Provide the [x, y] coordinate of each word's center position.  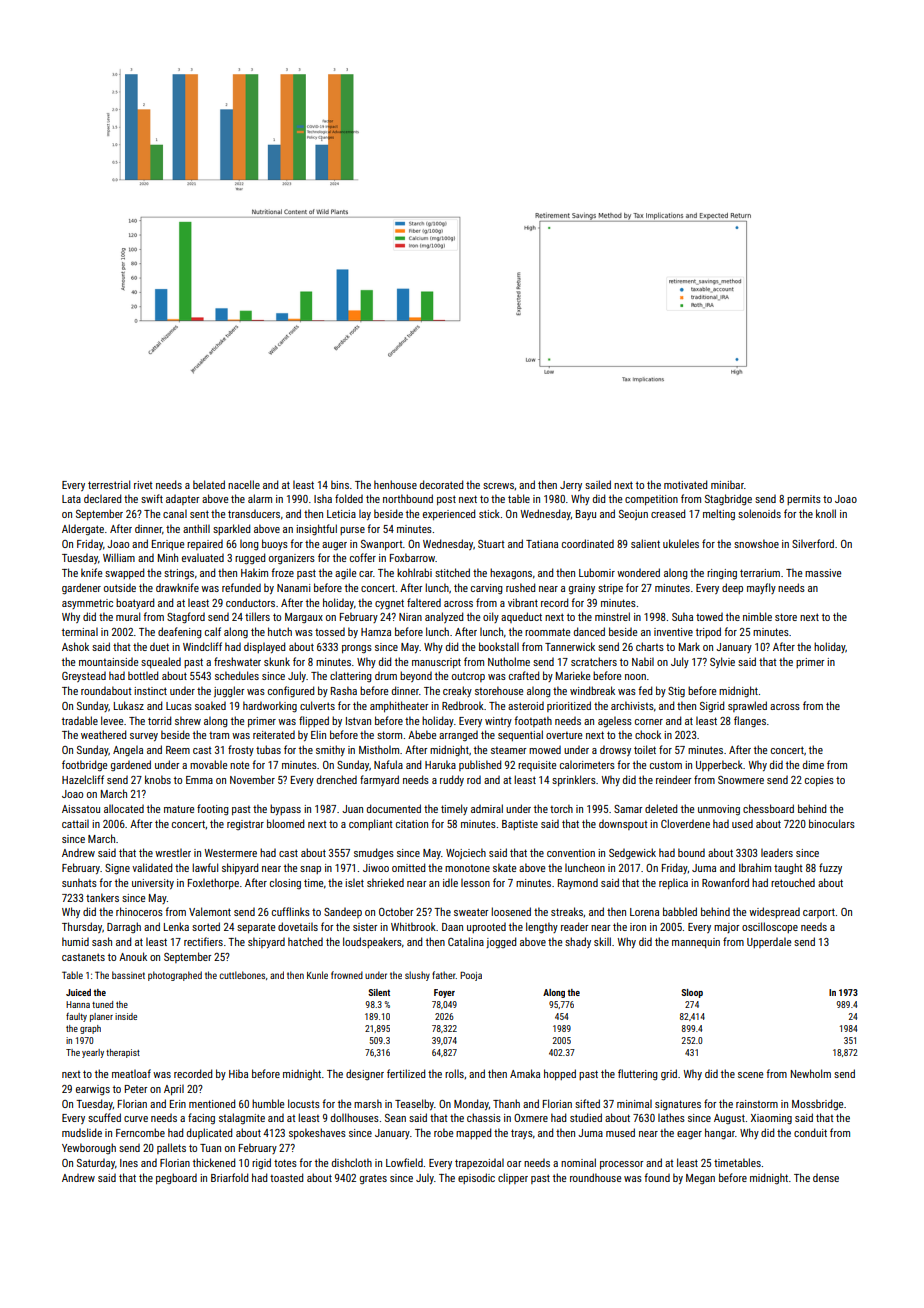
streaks [567, 911]
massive [823, 573]
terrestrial [109, 484]
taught [788, 868]
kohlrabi [414, 572]
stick [489, 513]
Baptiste [520, 825]
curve [136, 1119]
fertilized [406, 1073]
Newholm [811, 1073]
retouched [793, 882]
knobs [158, 779]
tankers [102, 897]
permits [804, 500]
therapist [123, 1053]
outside [120, 588]
